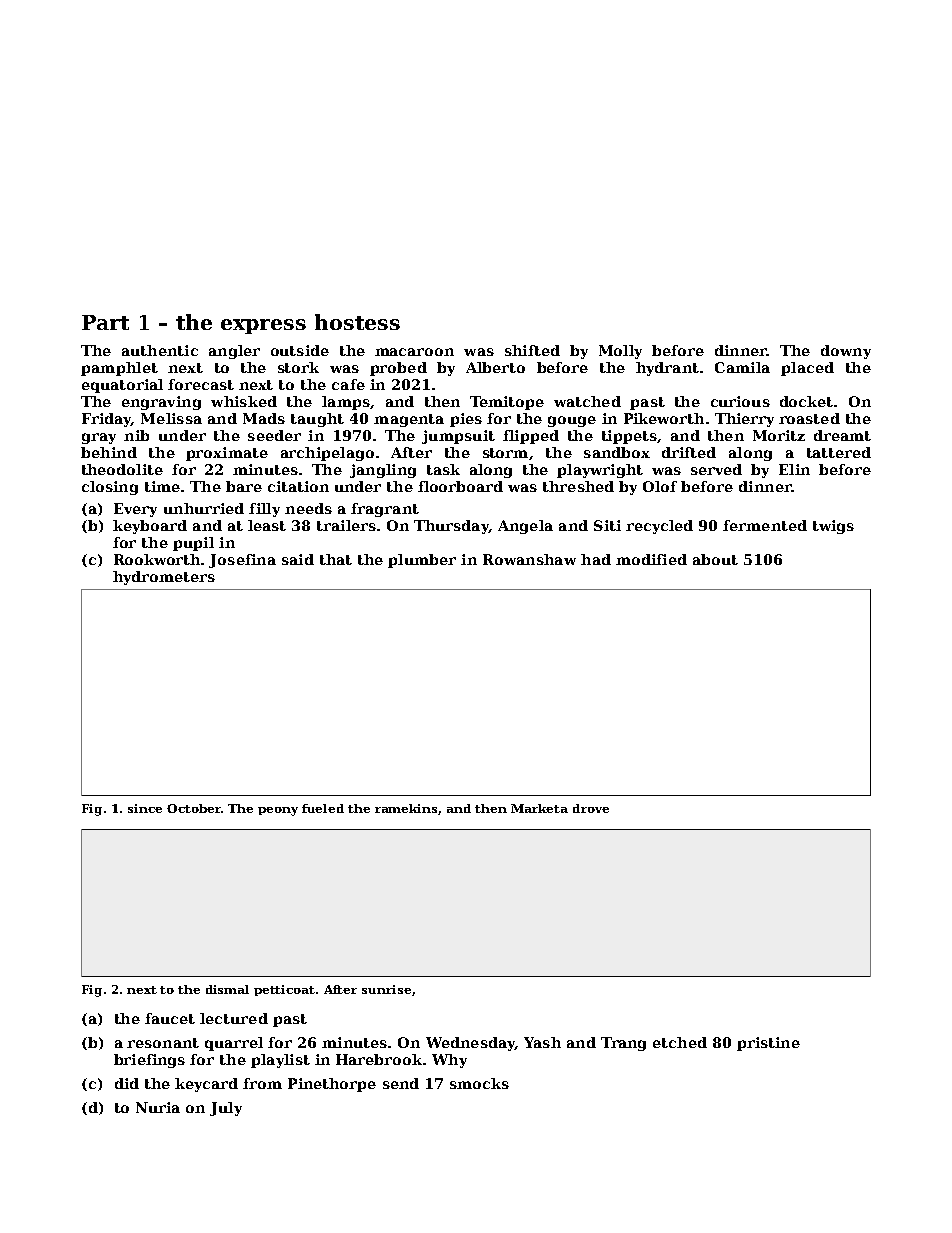 This document has width=952, height=1233. I want to click on drove, so click(591, 808).
